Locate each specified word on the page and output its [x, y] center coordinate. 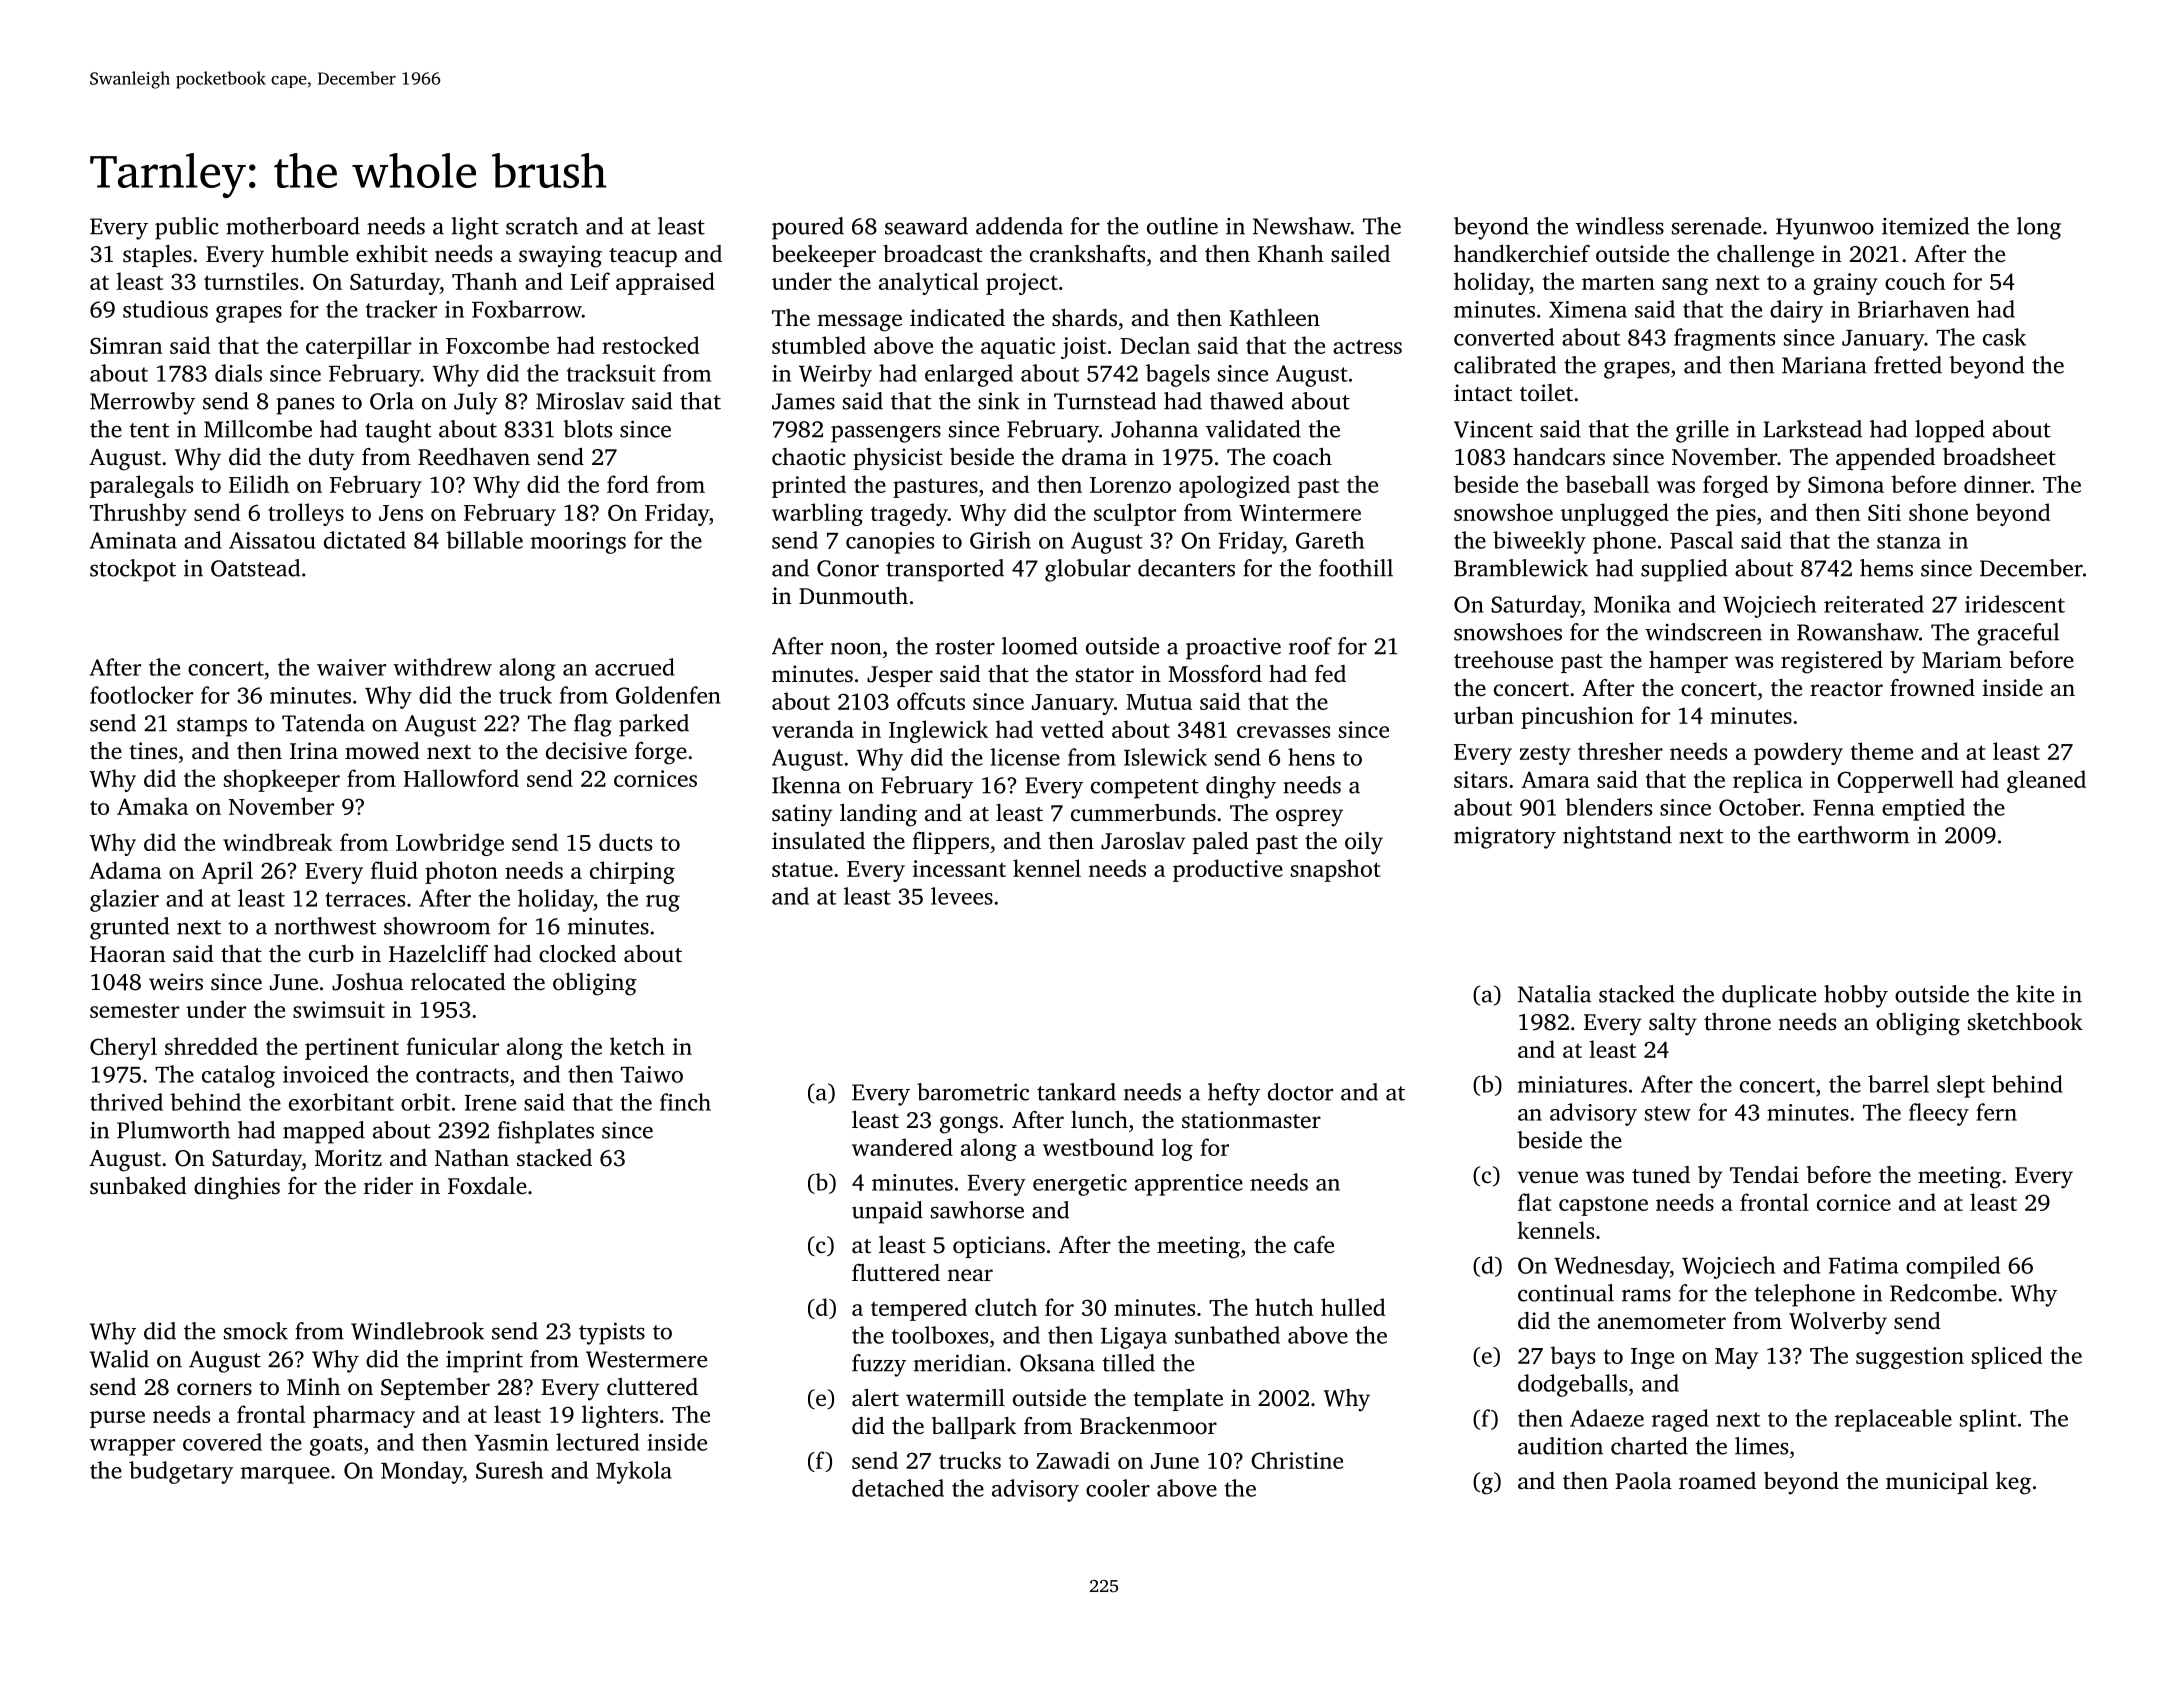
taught [398, 431]
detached [898, 1488]
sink [999, 401]
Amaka [152, 806]
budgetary [181, 1472]
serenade [1716, 226]
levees [962, 896]
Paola [1643, 1481]
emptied [1923, 809]
